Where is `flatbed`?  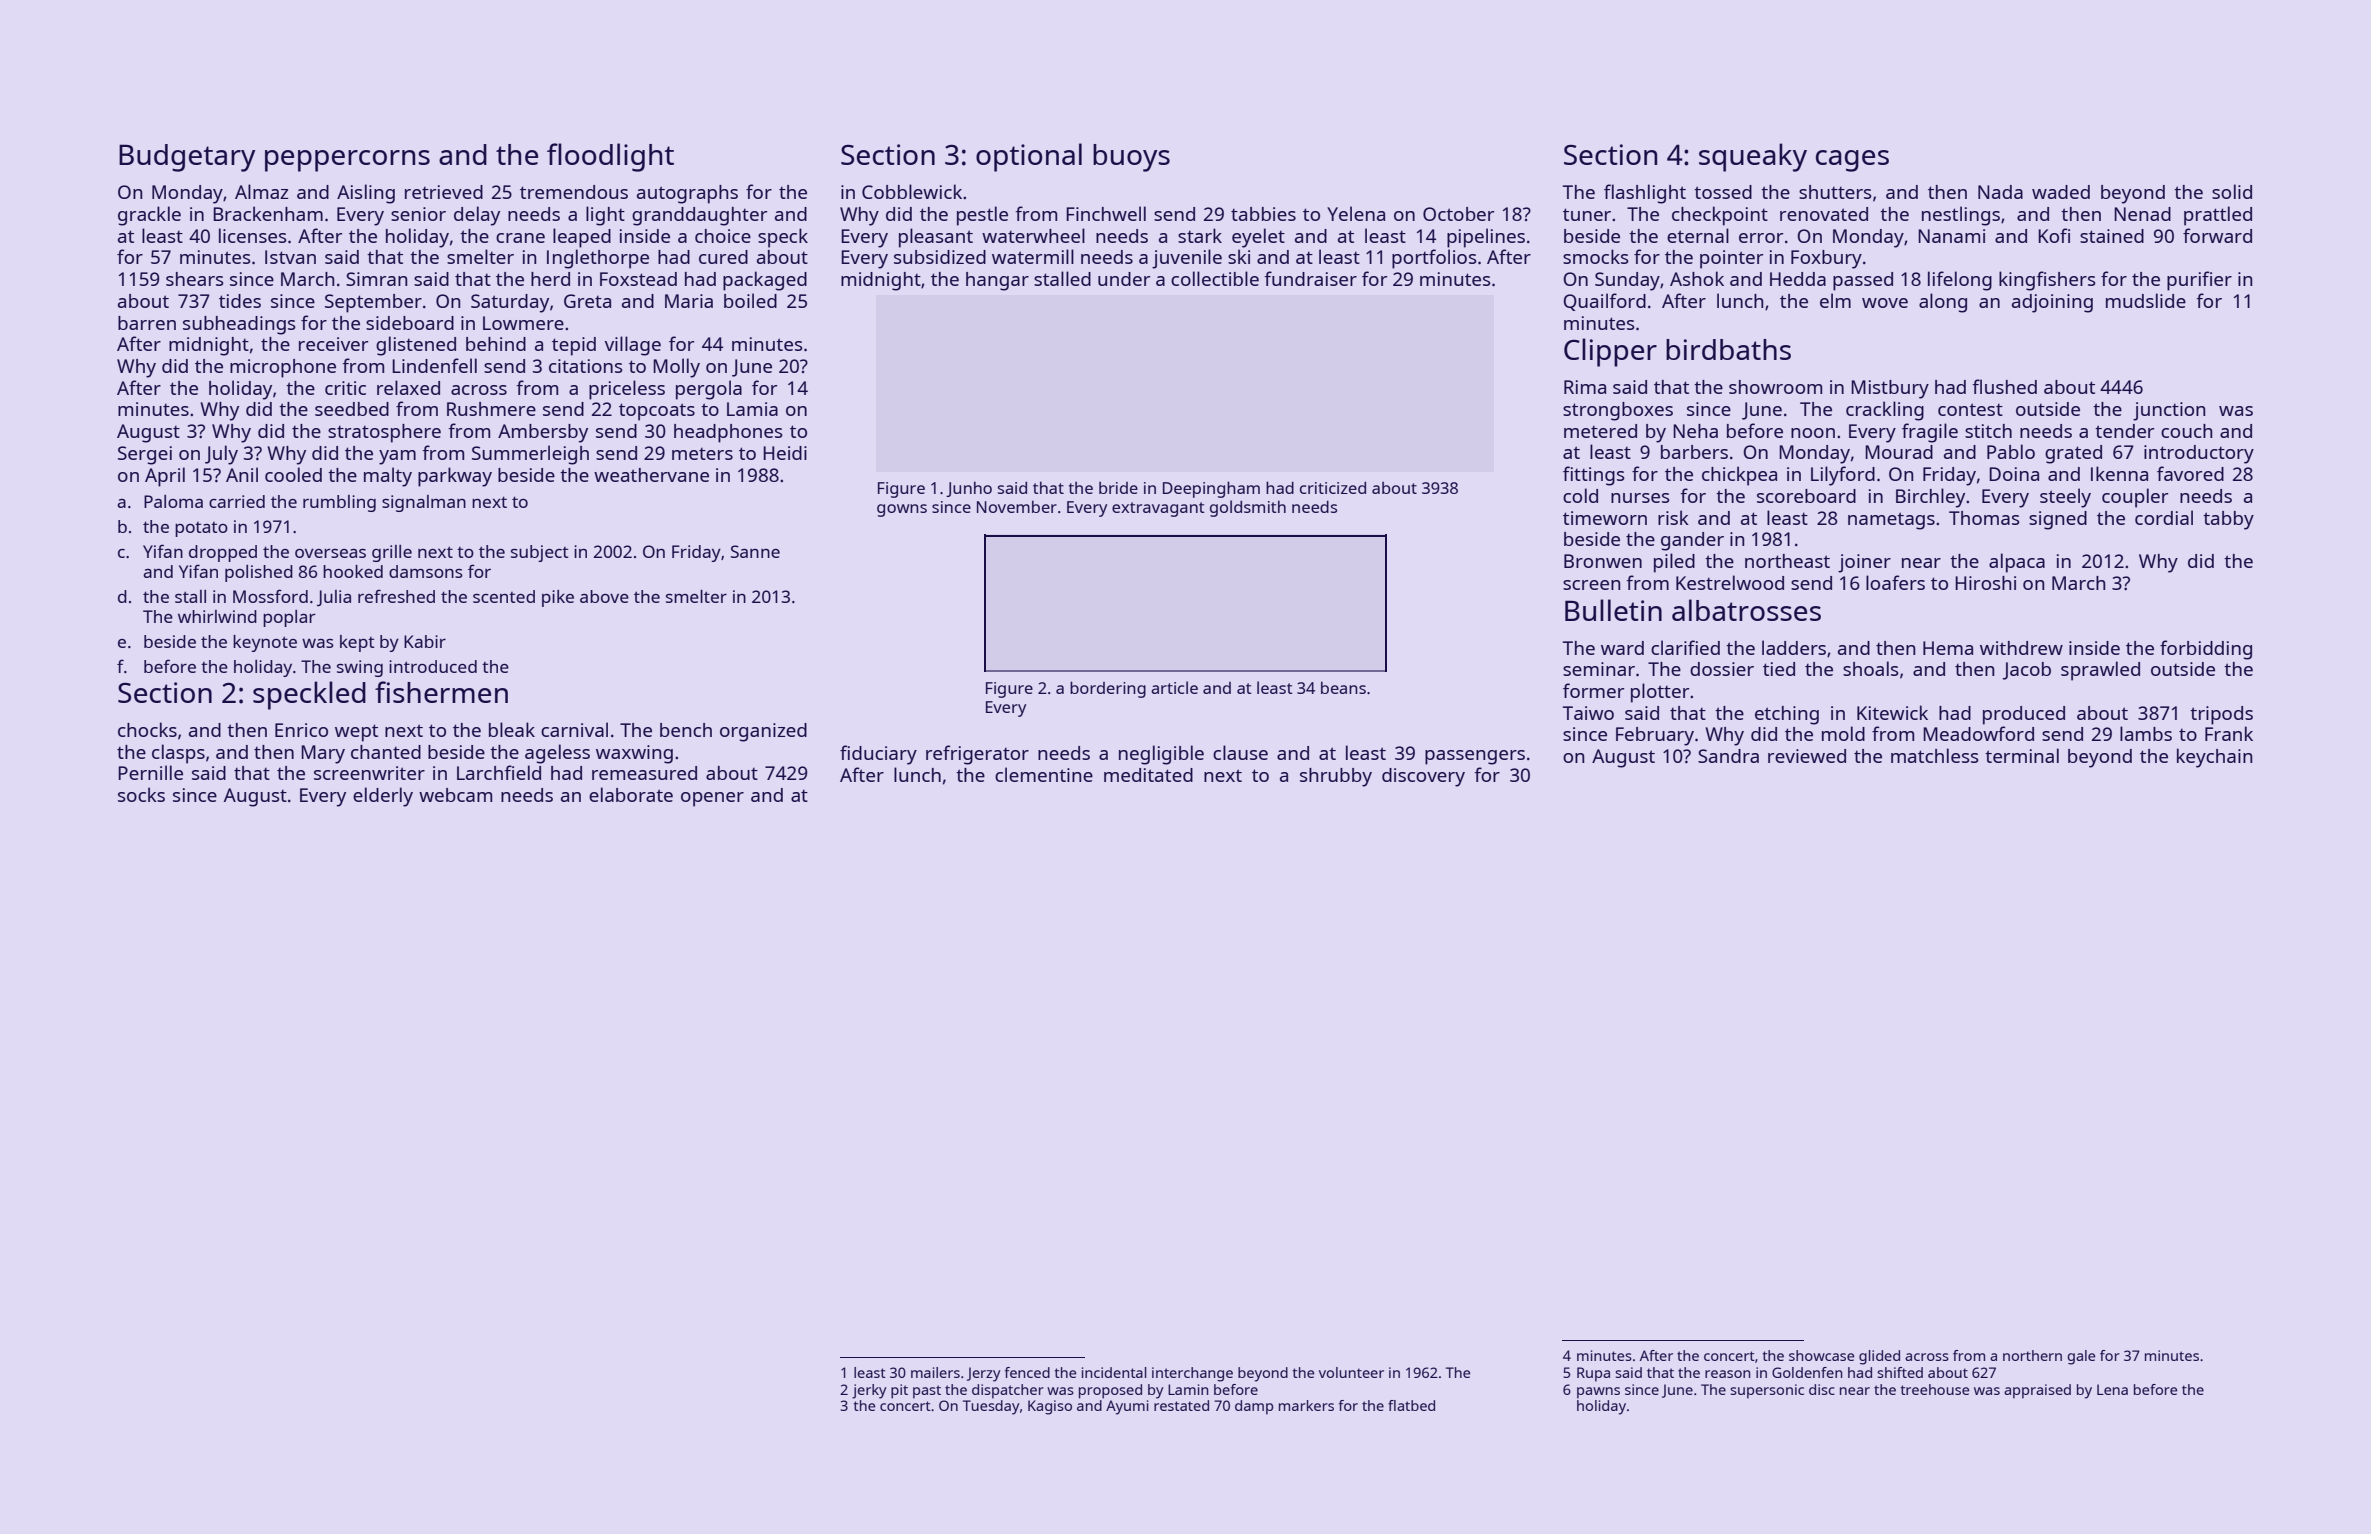
flatbed is located at coordinates (1411, 1405).
